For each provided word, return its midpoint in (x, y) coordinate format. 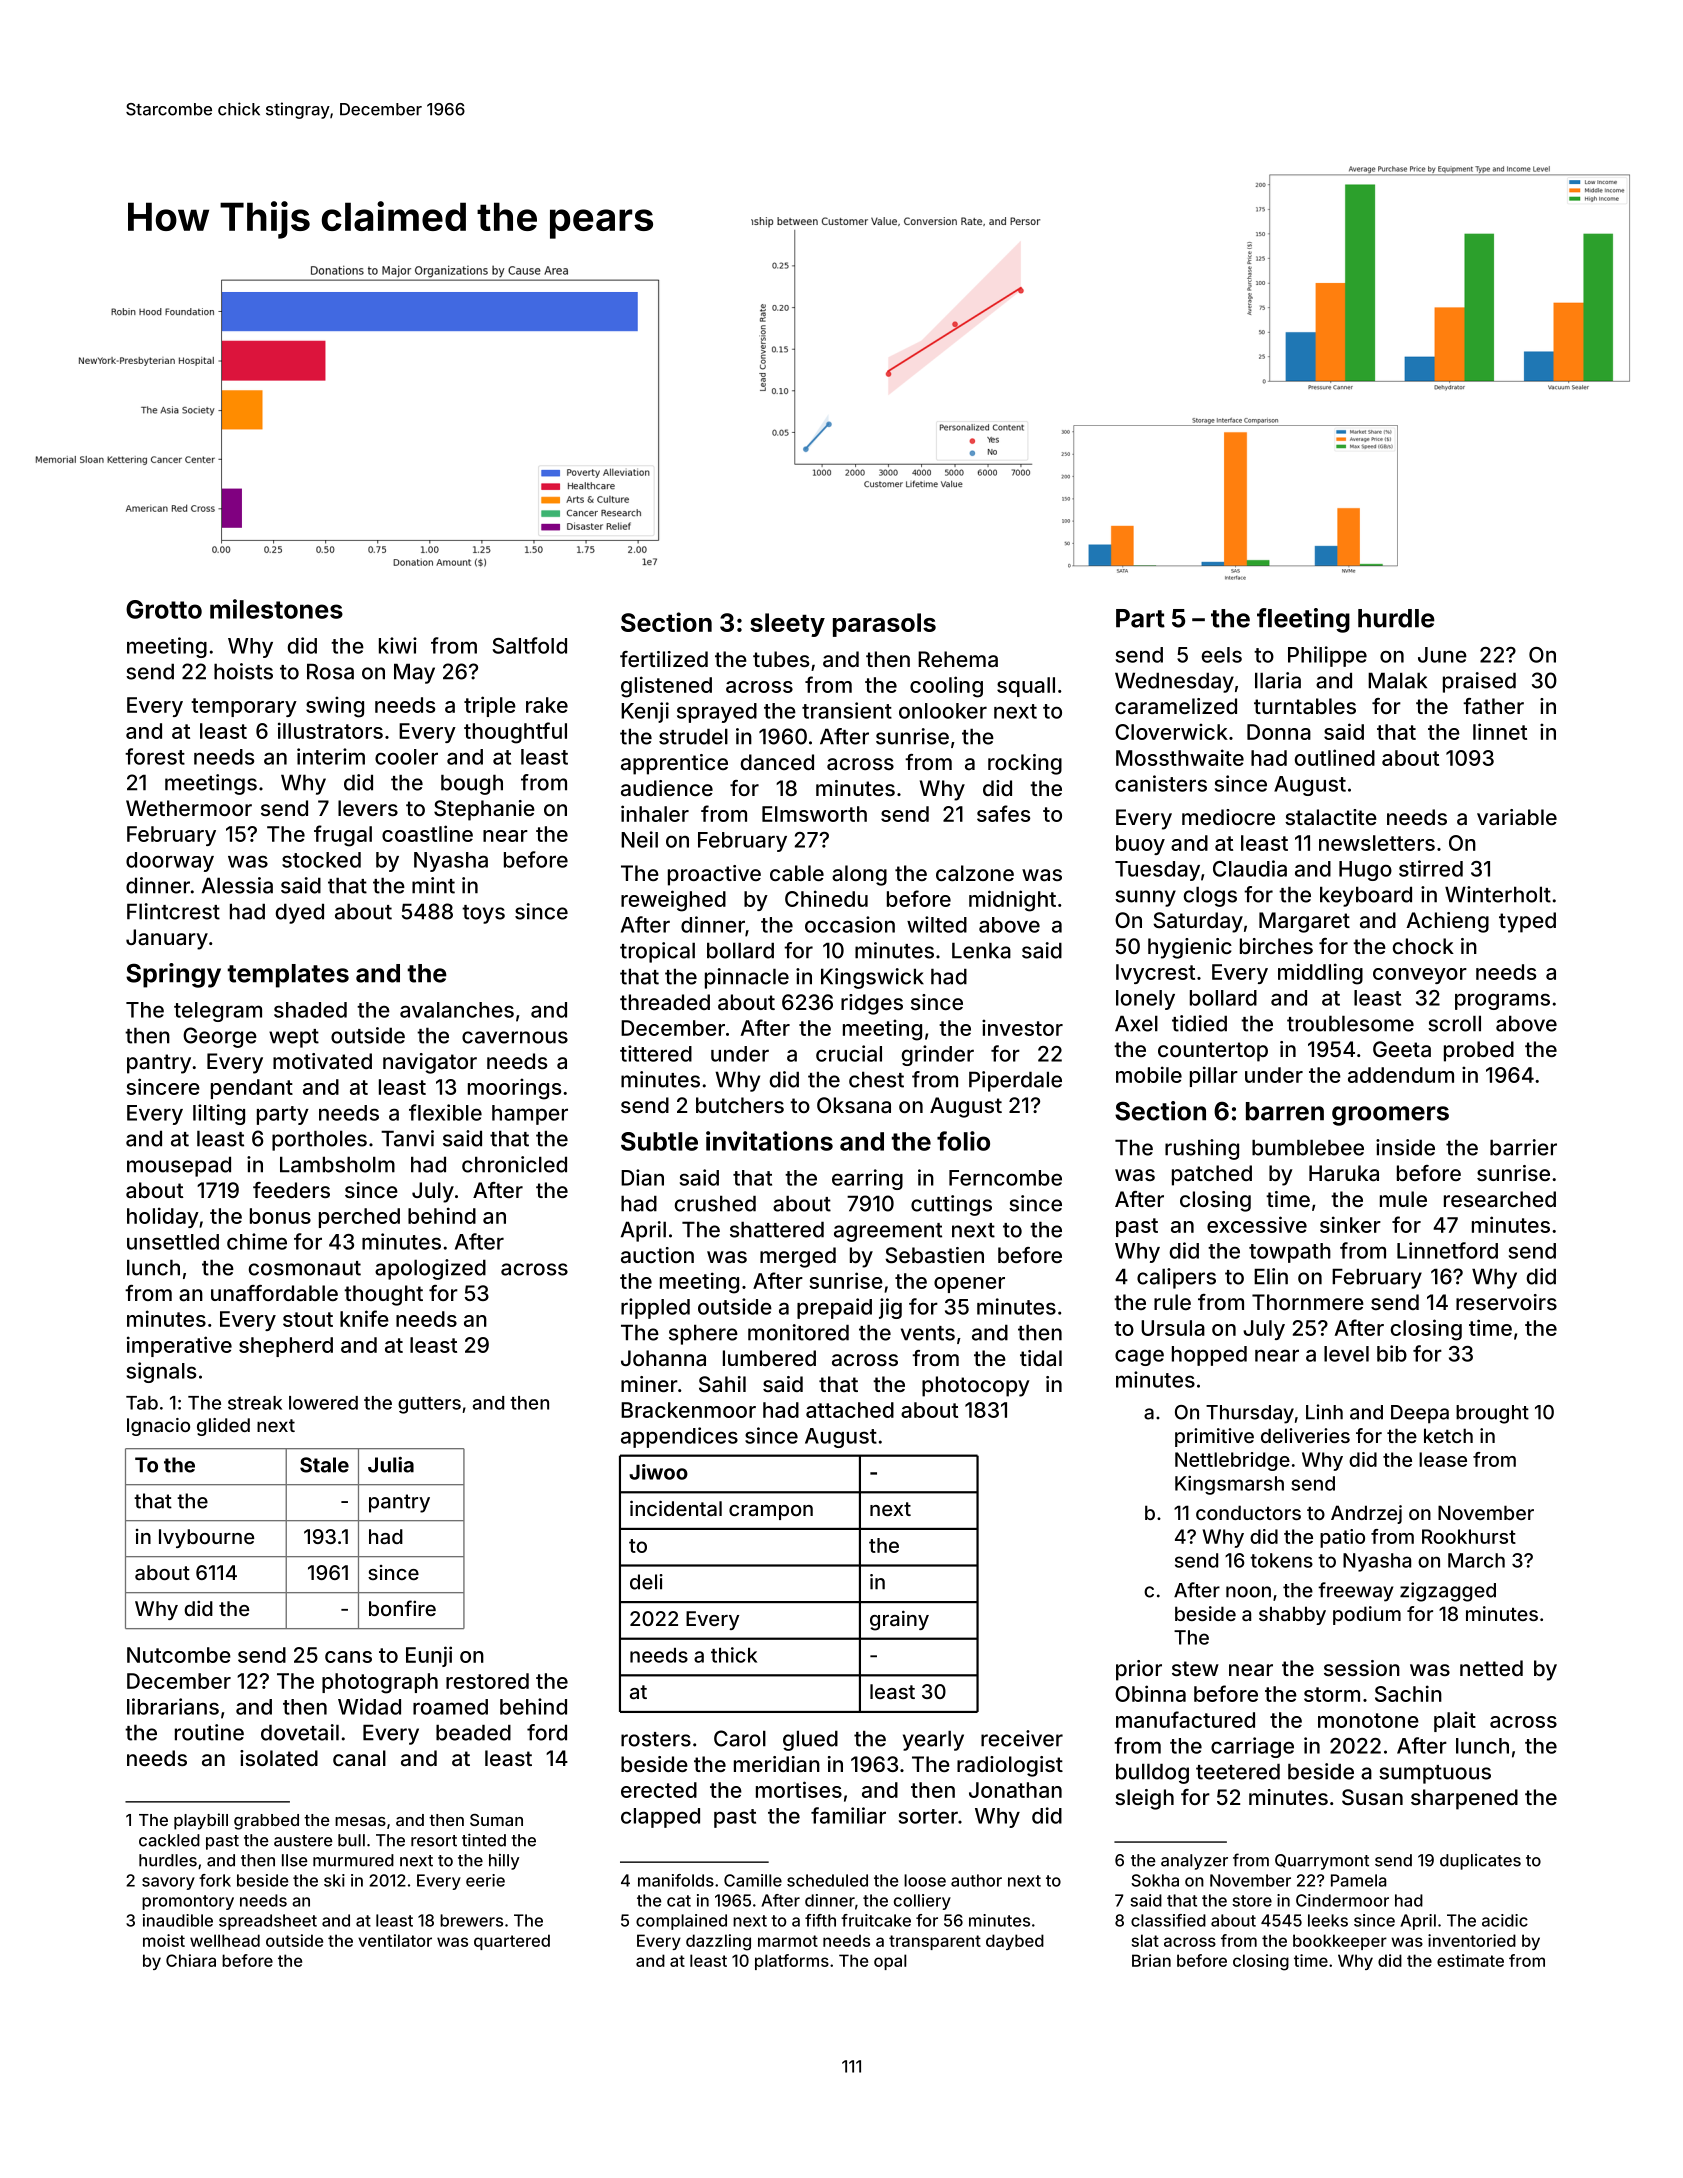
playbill (201, 1821)
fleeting (1303, 620)
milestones (276, 609)
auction (657, 1255)
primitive (1214, 1437)
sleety (787, 625)
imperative (179, 1346)
